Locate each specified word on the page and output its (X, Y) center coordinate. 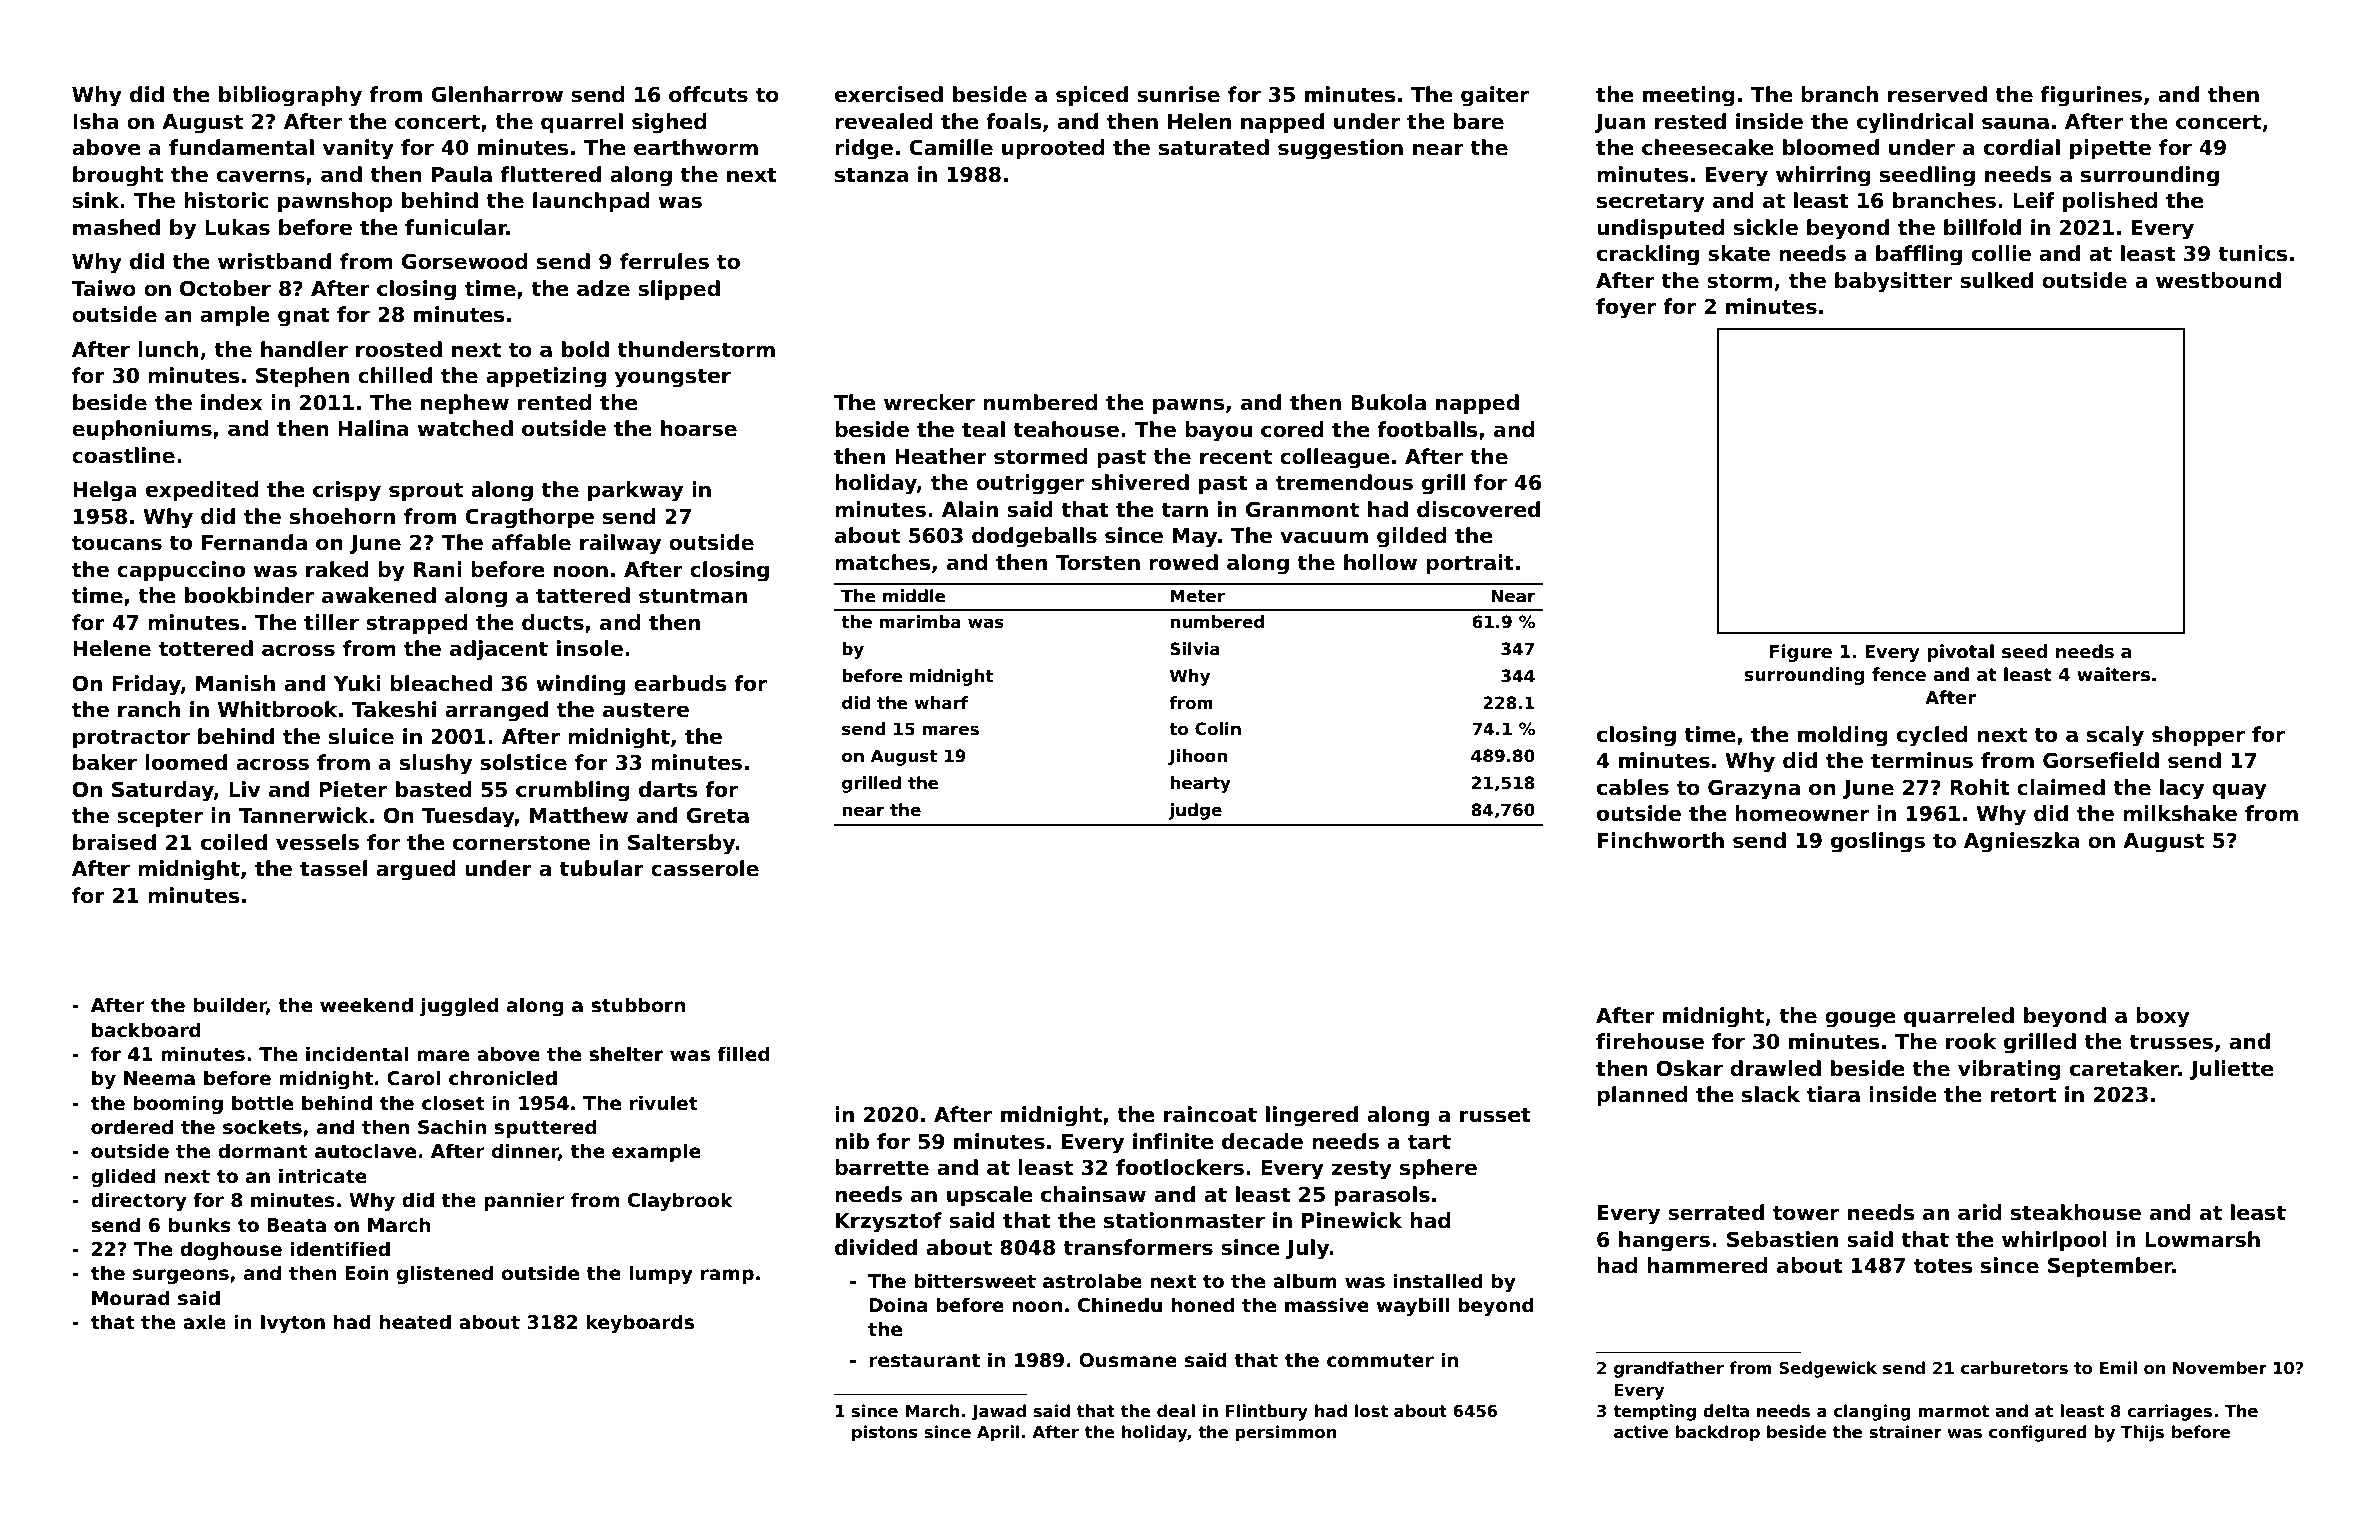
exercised (889, 94)
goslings (1878, 842)
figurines (2091, 96)
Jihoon (1197, 757)
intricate (323, 1176)
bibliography (290, 96)
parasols (1382, 1196)
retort (2024, 1095)
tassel (333, 868)
